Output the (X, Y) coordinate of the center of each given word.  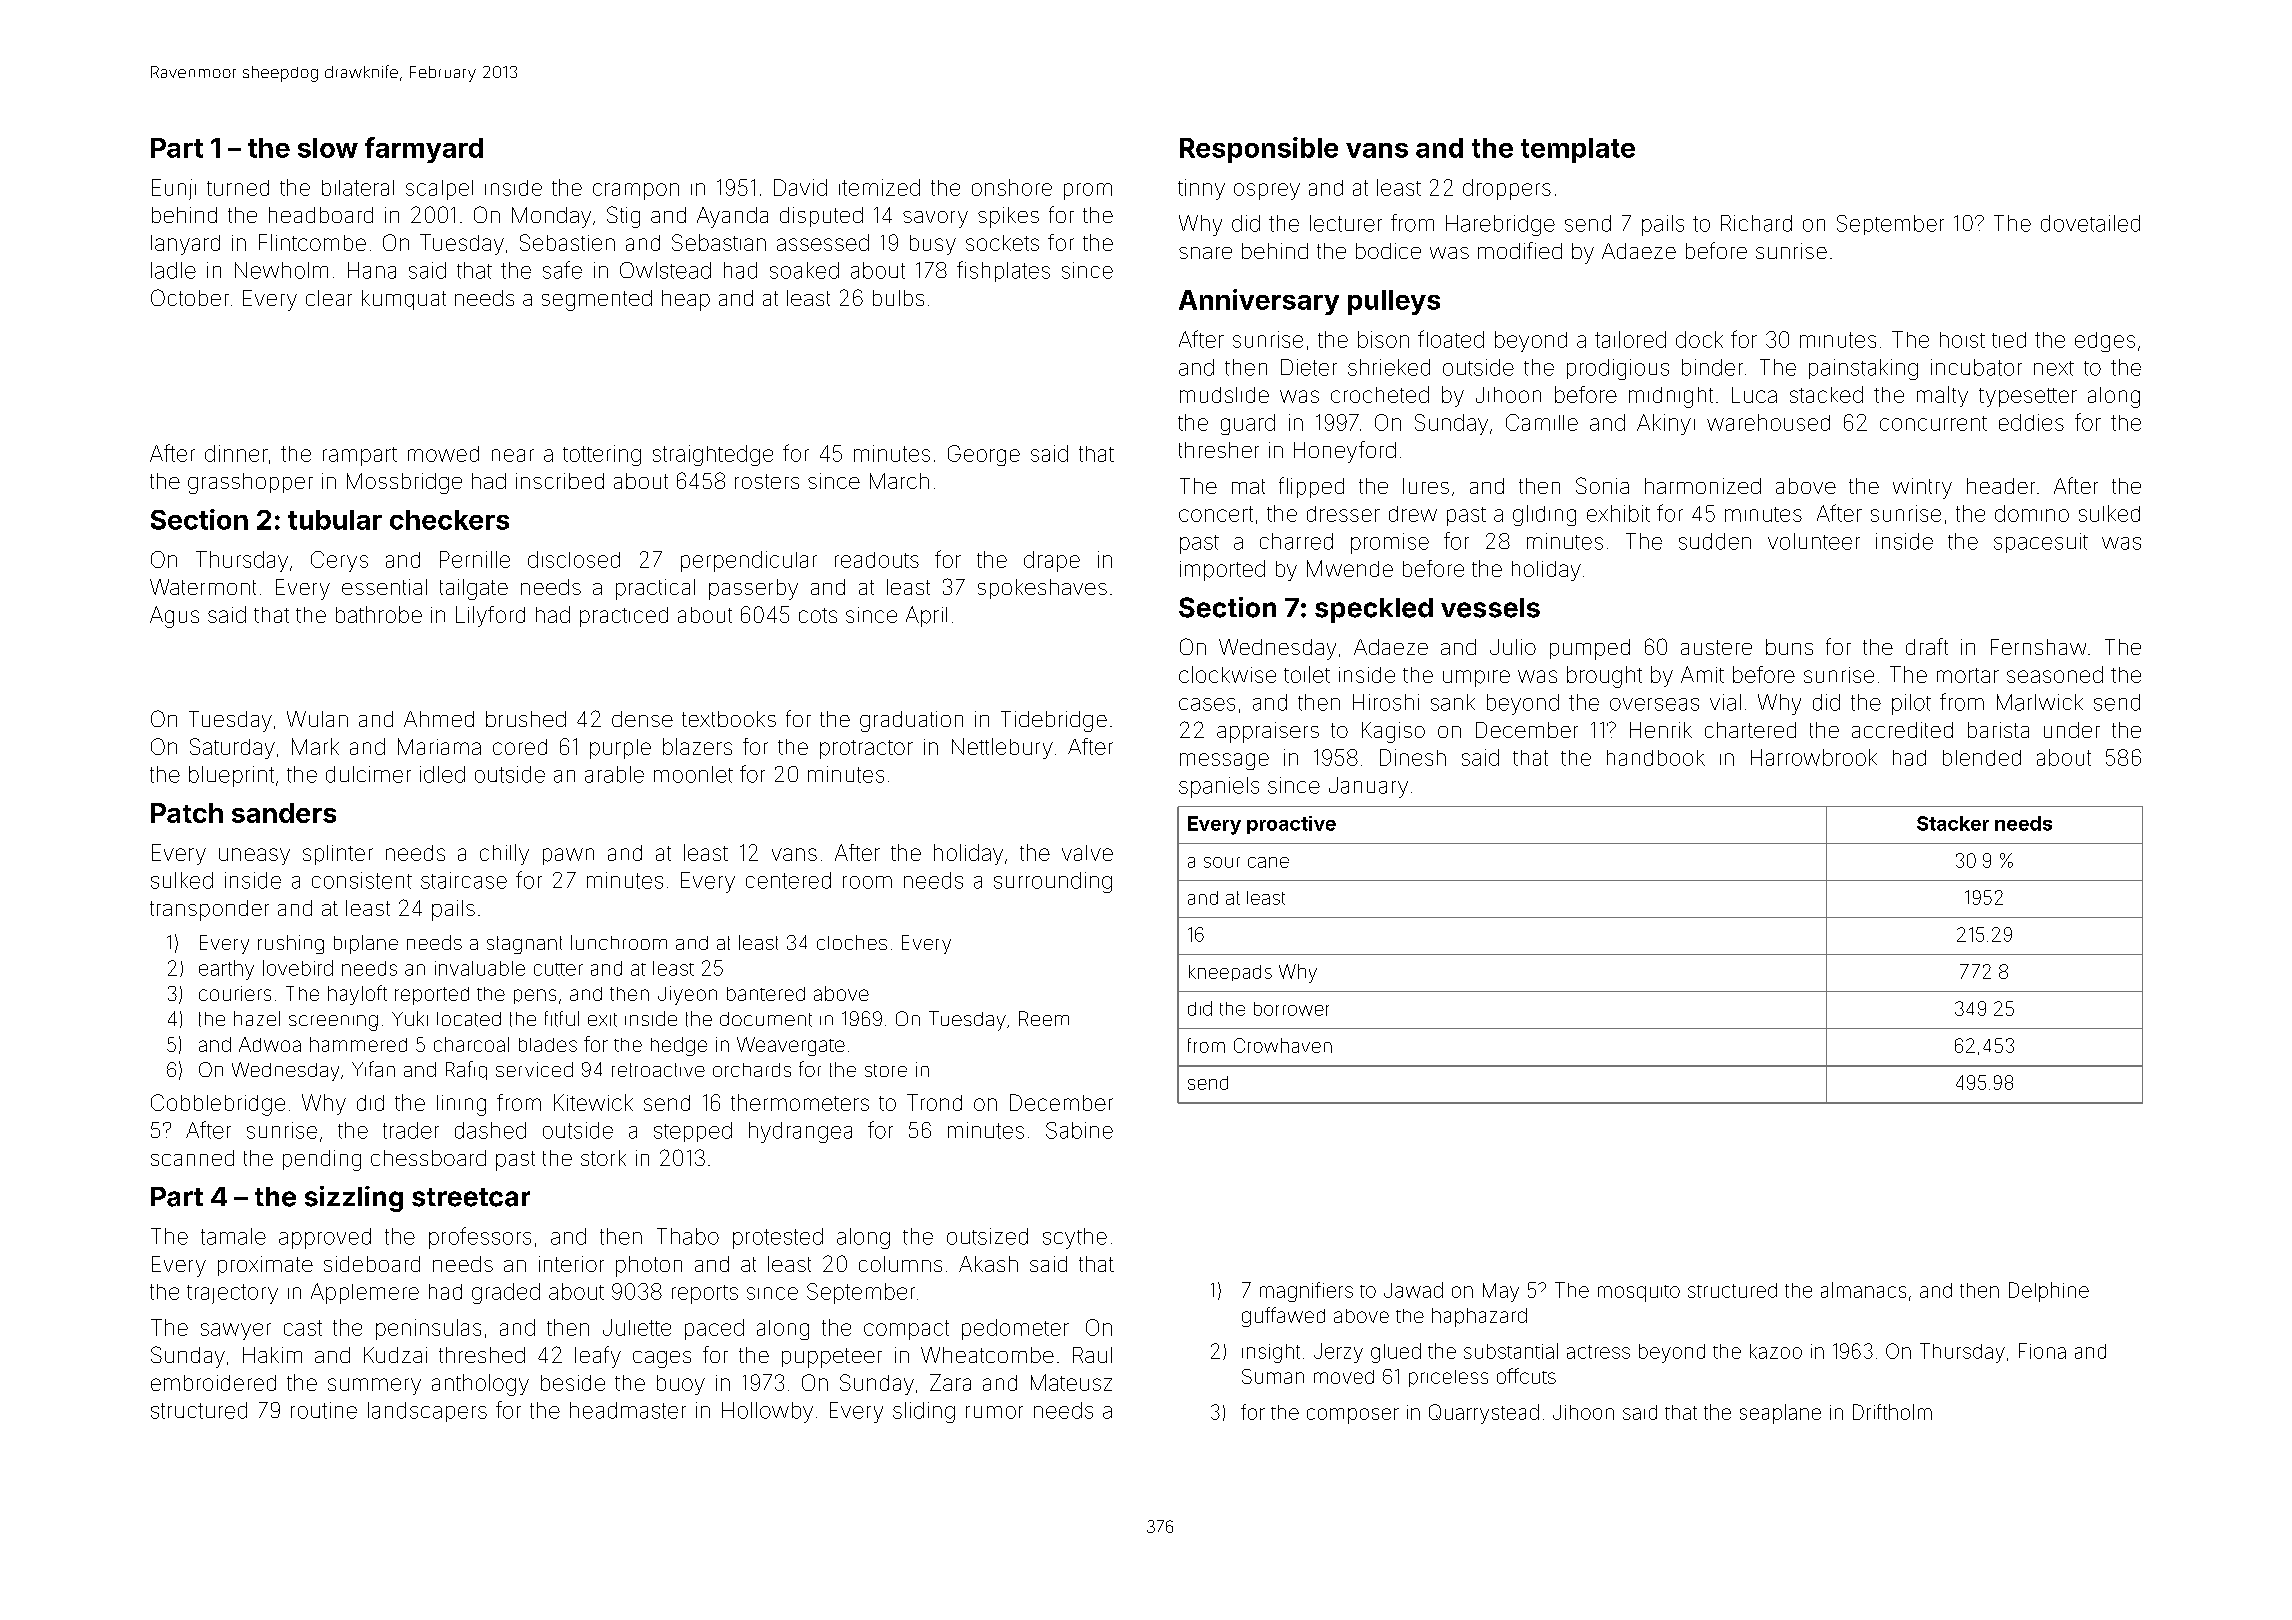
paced (714, 1329)
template (1578, 150)
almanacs (1863, 1290)
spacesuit (2041, 543)
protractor (866, 749)
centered (788, 880)
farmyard (424, 150)
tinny (1201, 189)
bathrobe (379, 614)
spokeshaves (1042, 589)
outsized (987, 1236)
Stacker (1953, 823)
